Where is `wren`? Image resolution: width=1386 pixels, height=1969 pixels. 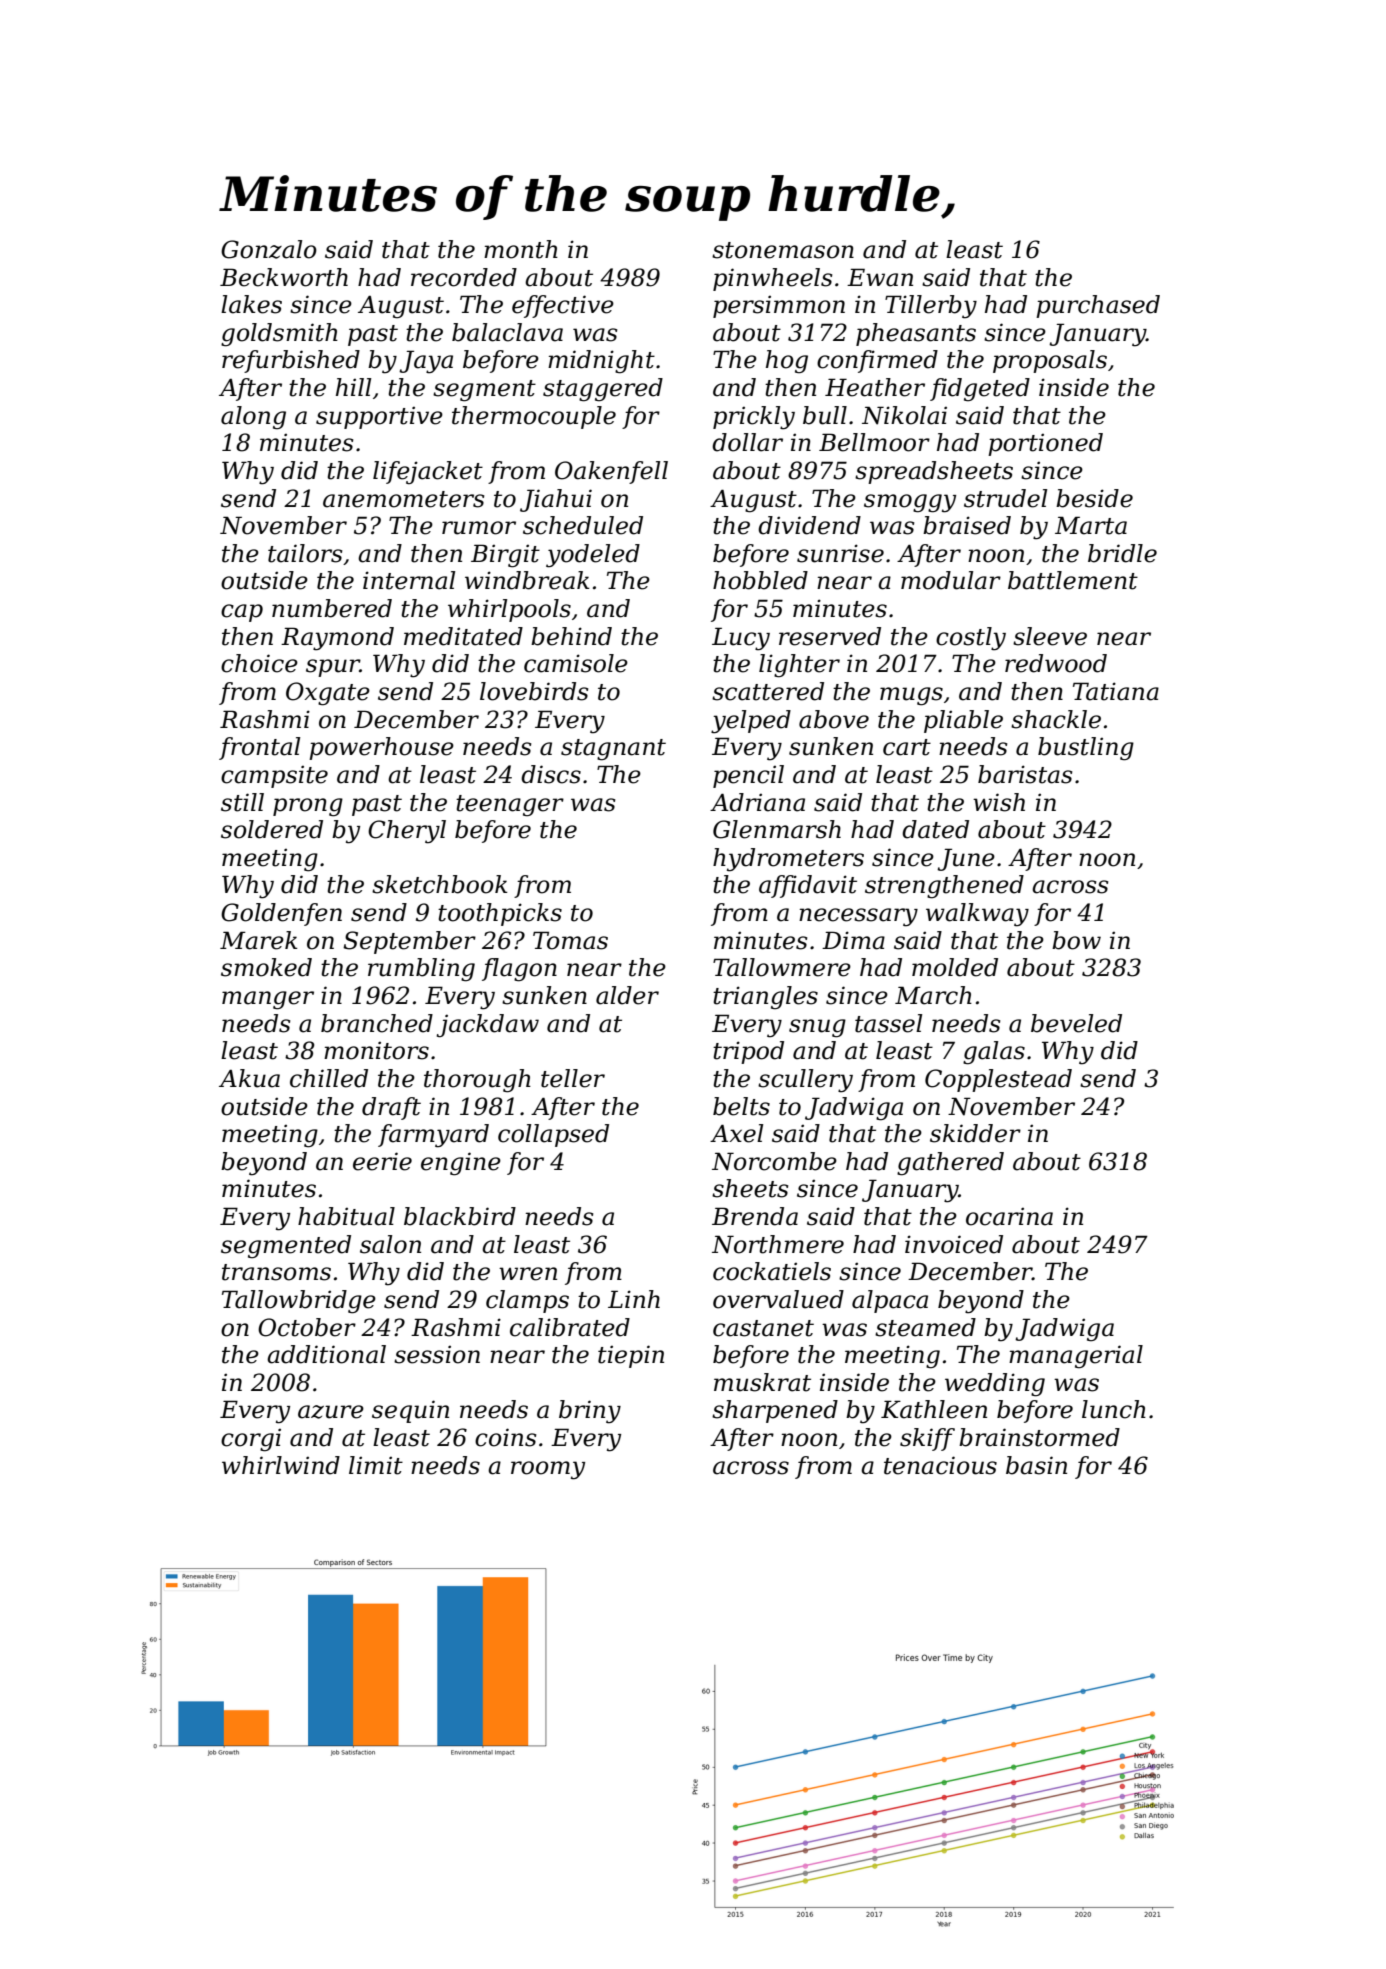 wren is located at coordinates (528, 1274).
